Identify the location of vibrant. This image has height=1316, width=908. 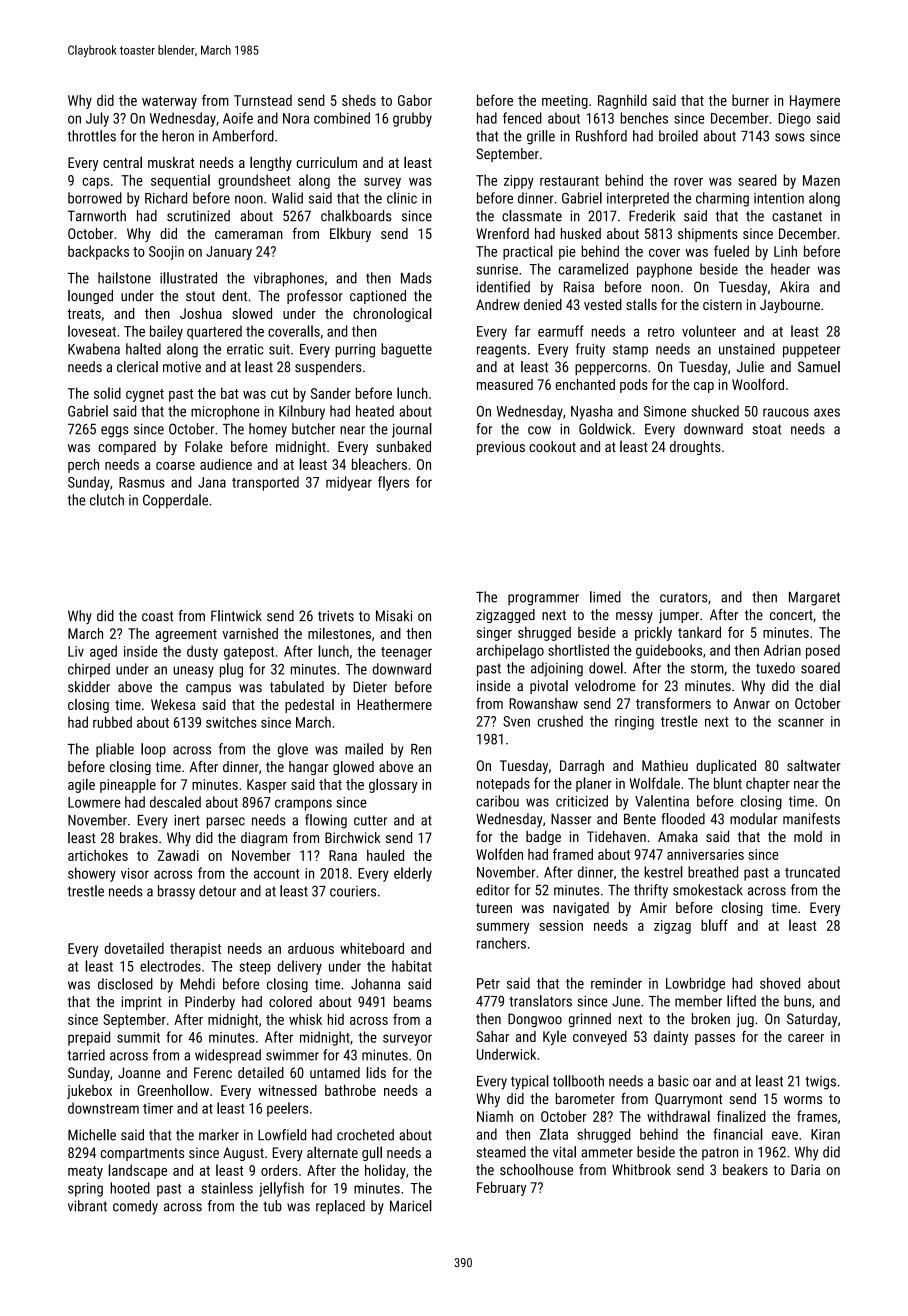
(87, 1206).
